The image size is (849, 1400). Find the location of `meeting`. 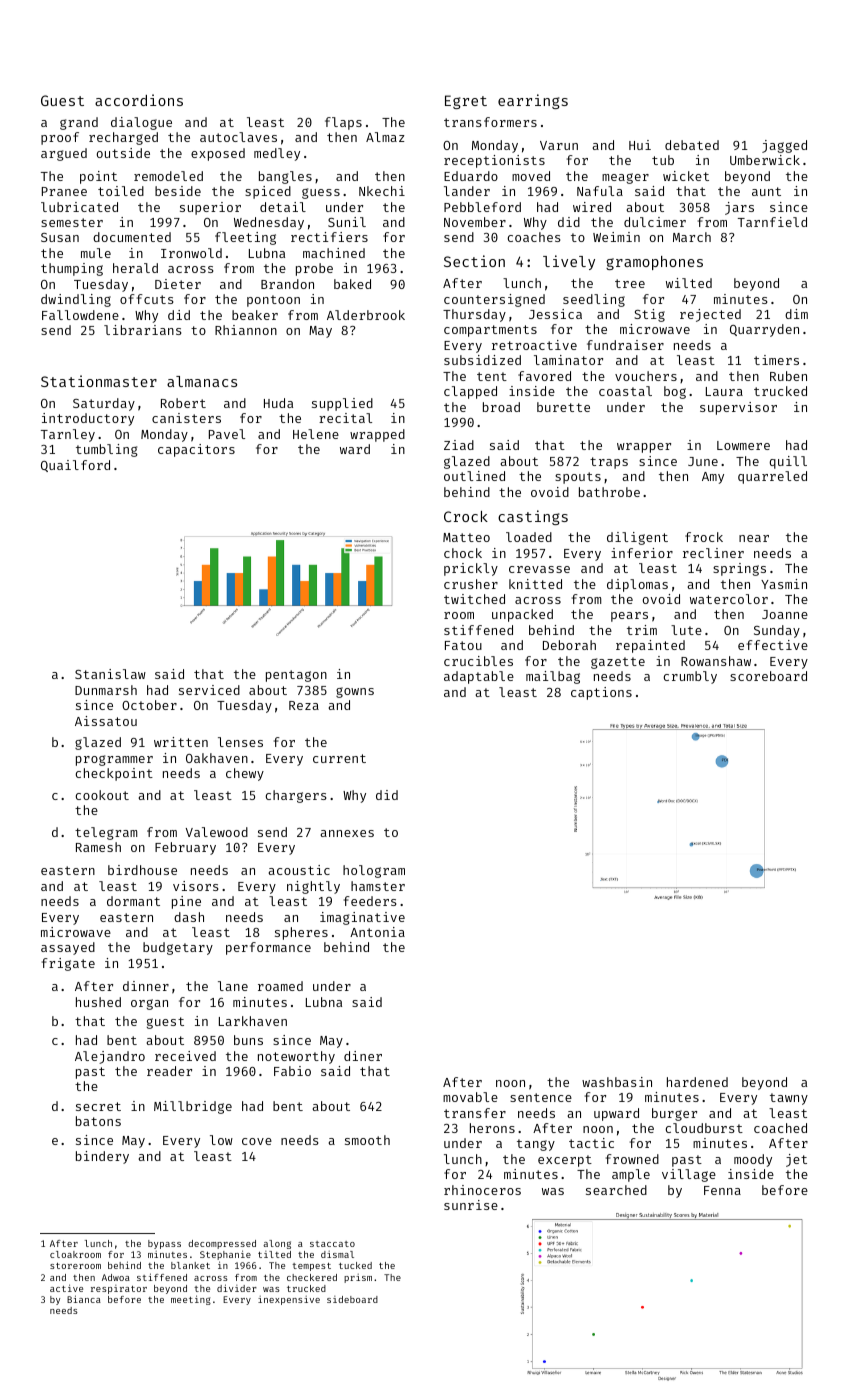

meeting is located at coordinates (191, 1300).
